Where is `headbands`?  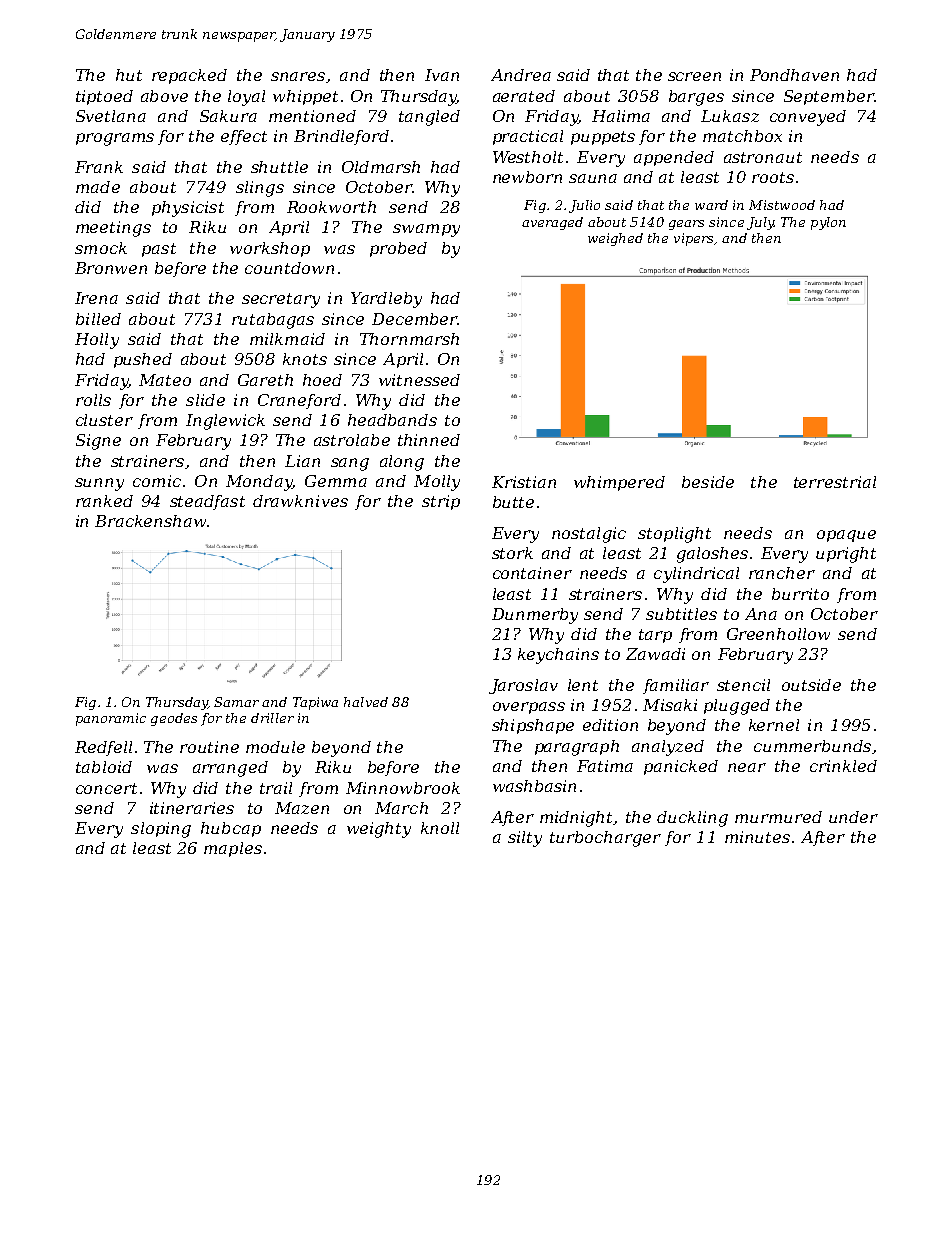 headbands is located at coordinates (392, 420).
